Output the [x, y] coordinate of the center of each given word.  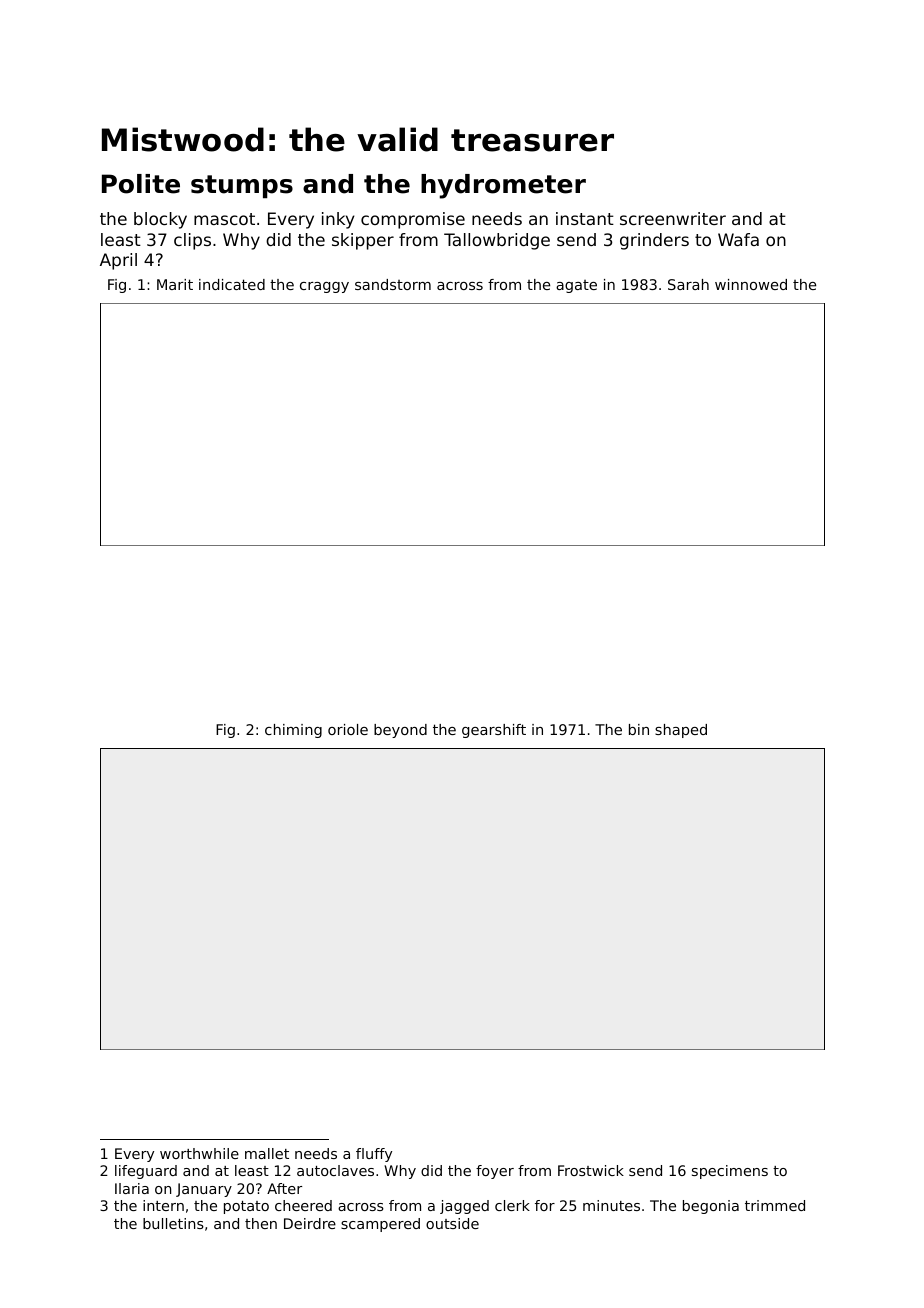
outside [452, 1223]
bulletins [173, 1223]
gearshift [494, 731]
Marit [175, 284]
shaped [681, 731]
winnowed [751, 284]
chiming [293, 731]
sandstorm [393, 284]
